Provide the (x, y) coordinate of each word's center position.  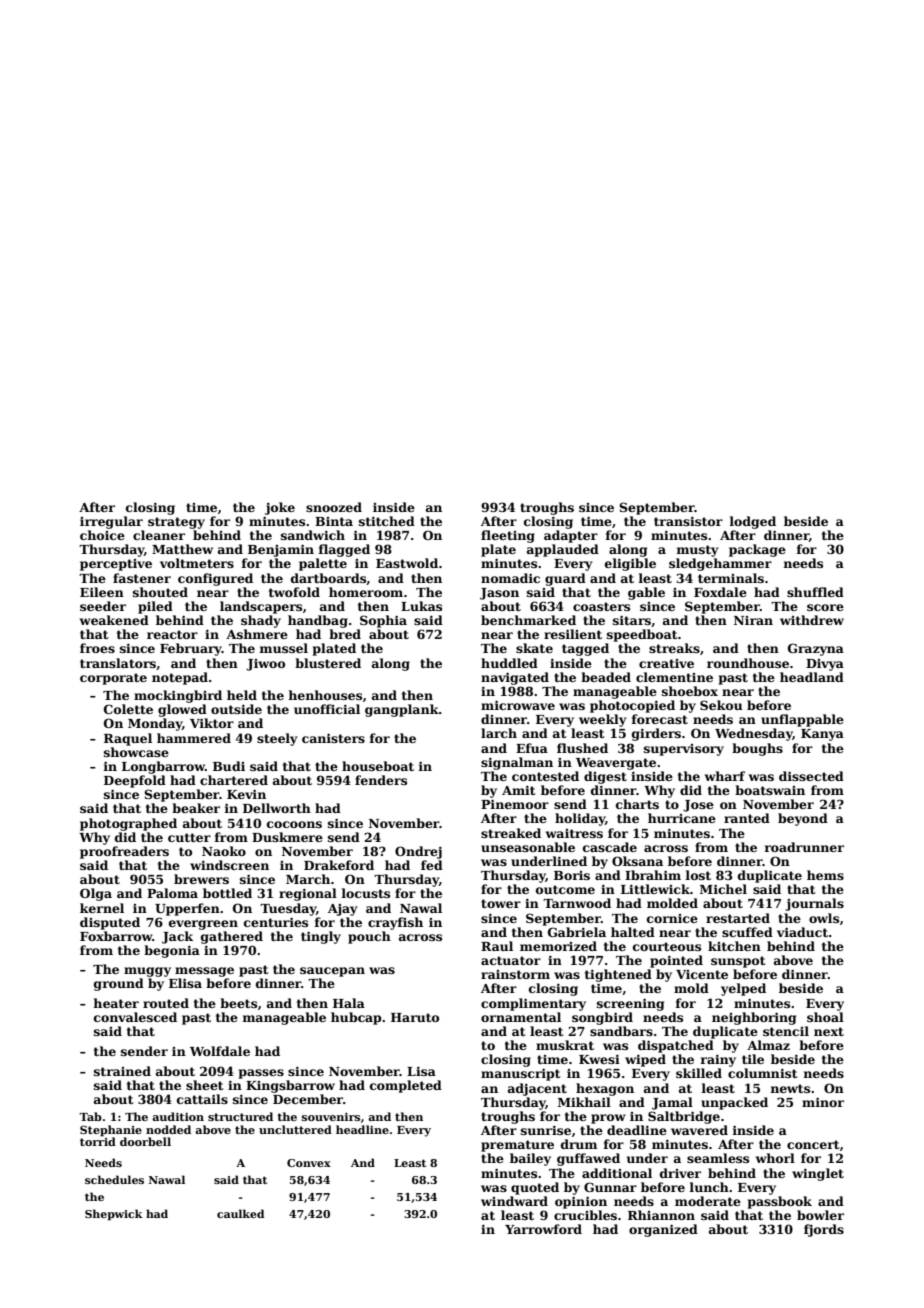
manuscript (521, 1074)
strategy (176, 523)
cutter (189, 837)
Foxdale (720, 592)
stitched (387, 521)
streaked (511, 833)
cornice (672, 918)
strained (122, 1071)
